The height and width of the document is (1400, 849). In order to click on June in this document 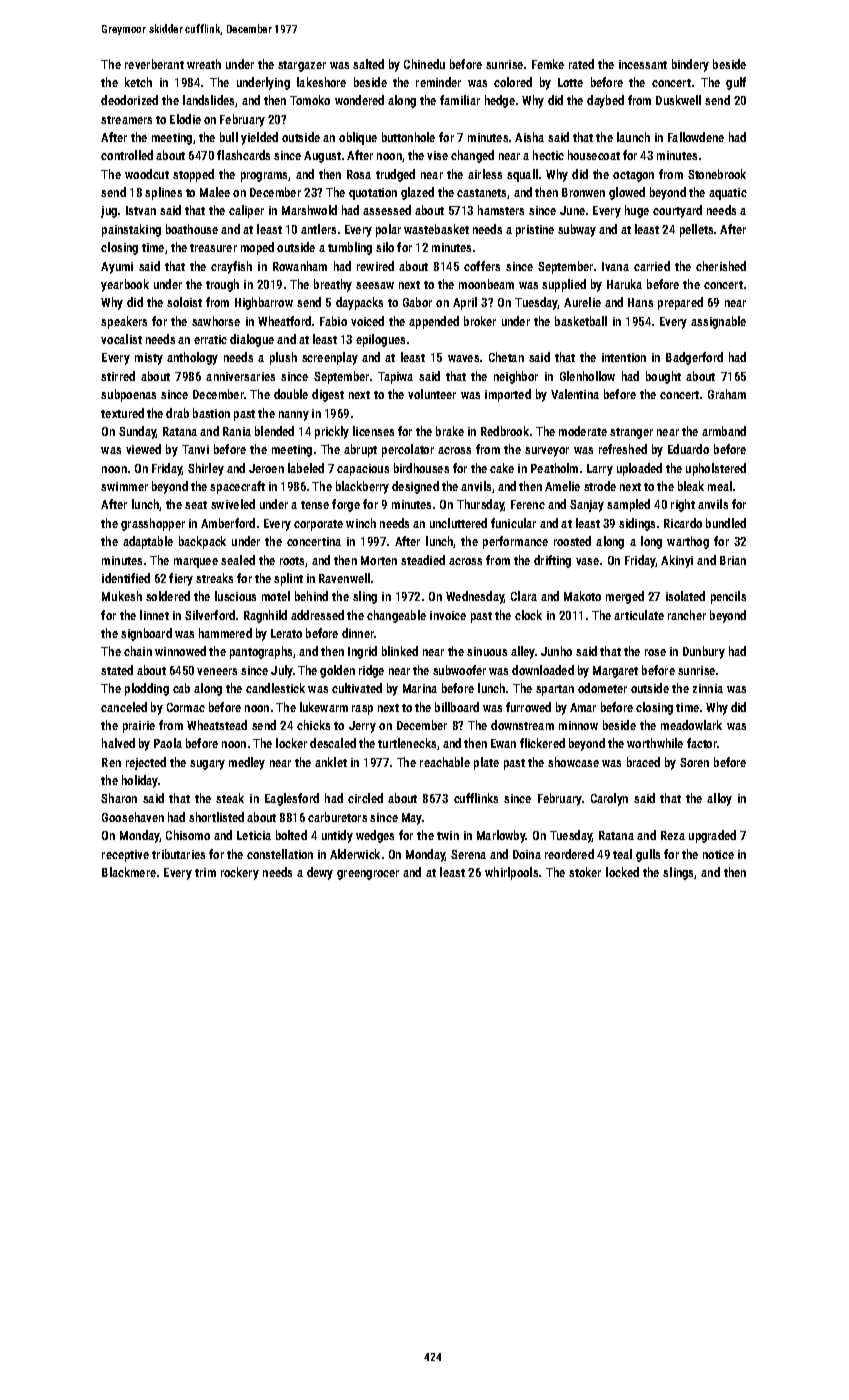, I will do `click(572, 210)`.
